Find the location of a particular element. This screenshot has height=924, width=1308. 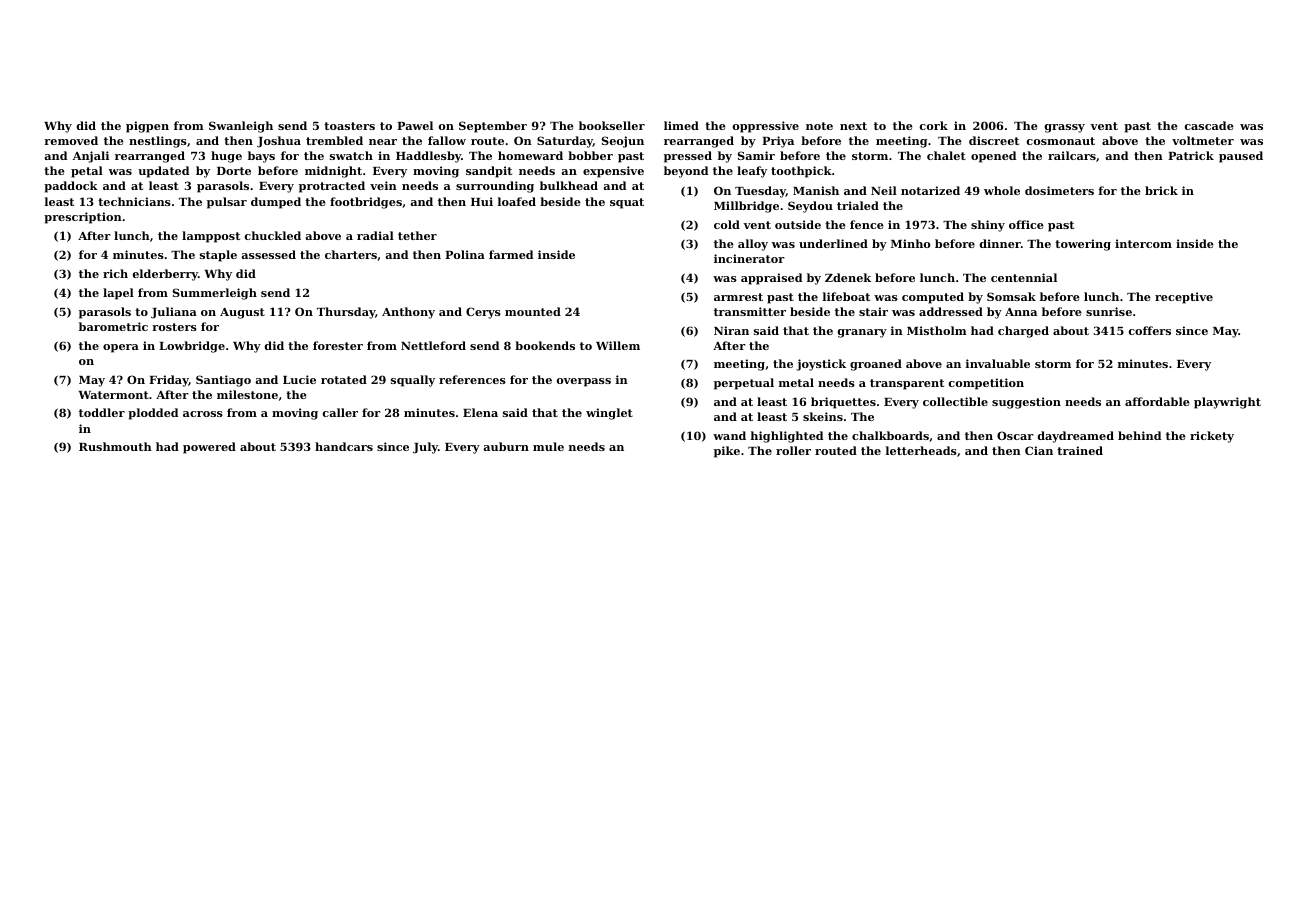

alloy is located at coordinates (753, 245).
